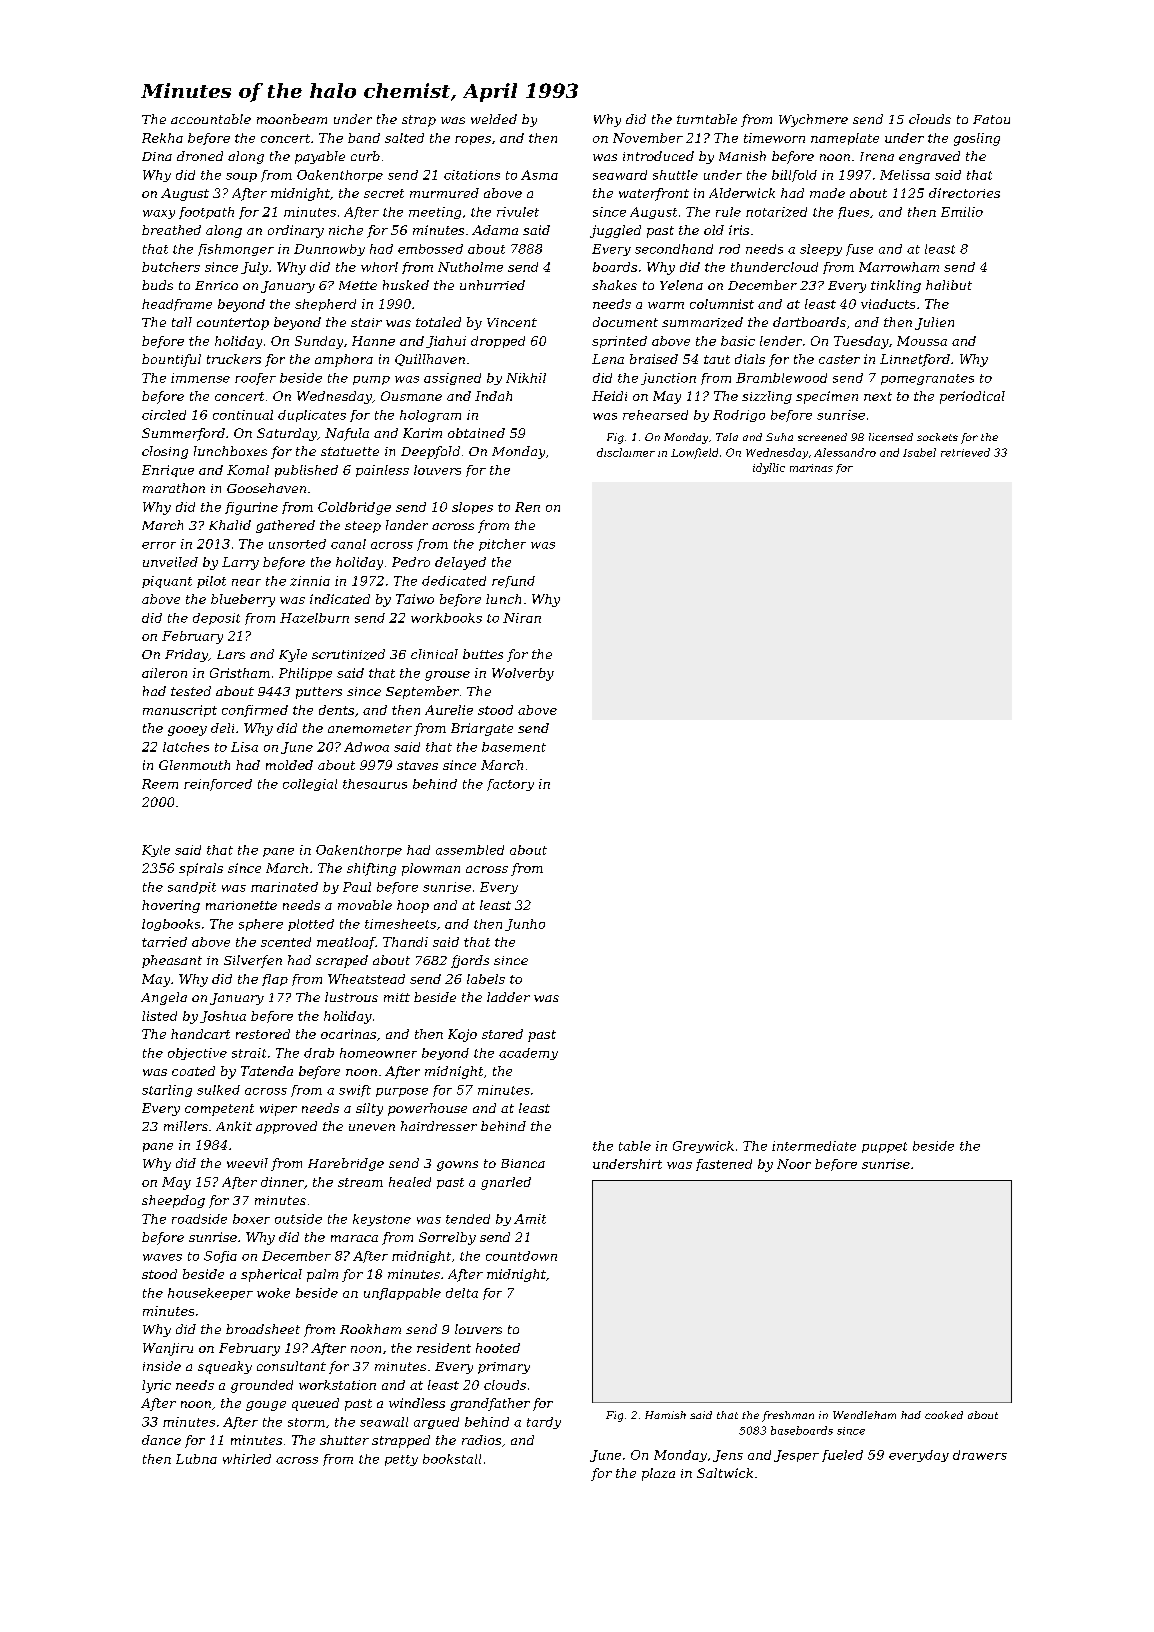 The width and height of the screenshot is (1154, 1632). Describe the element at coordinates (329, 250) in the screenshot. I see `Dunnowby` at that location.
